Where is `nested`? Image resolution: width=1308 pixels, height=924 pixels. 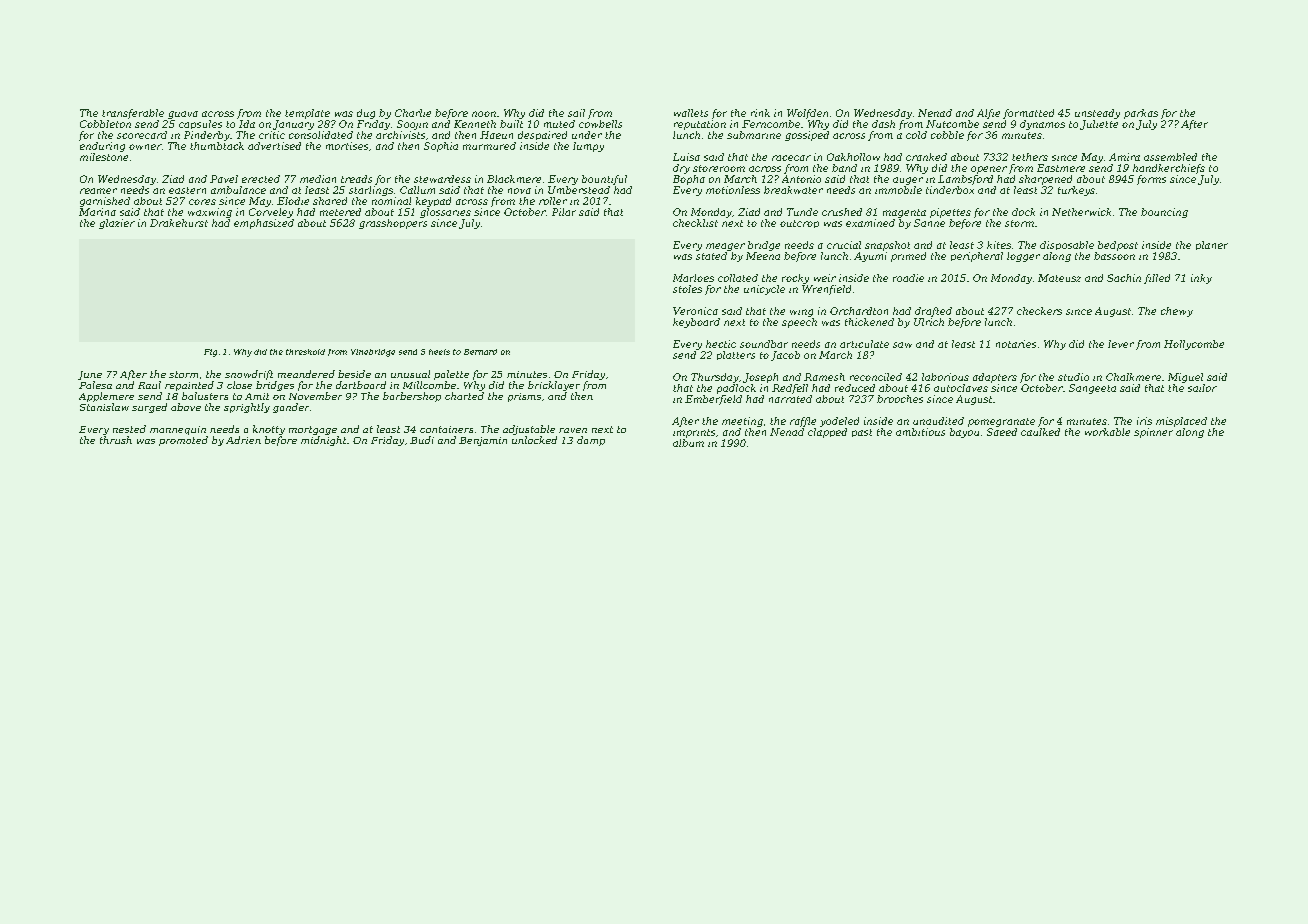 nested is located at coordinates (129, 429).
